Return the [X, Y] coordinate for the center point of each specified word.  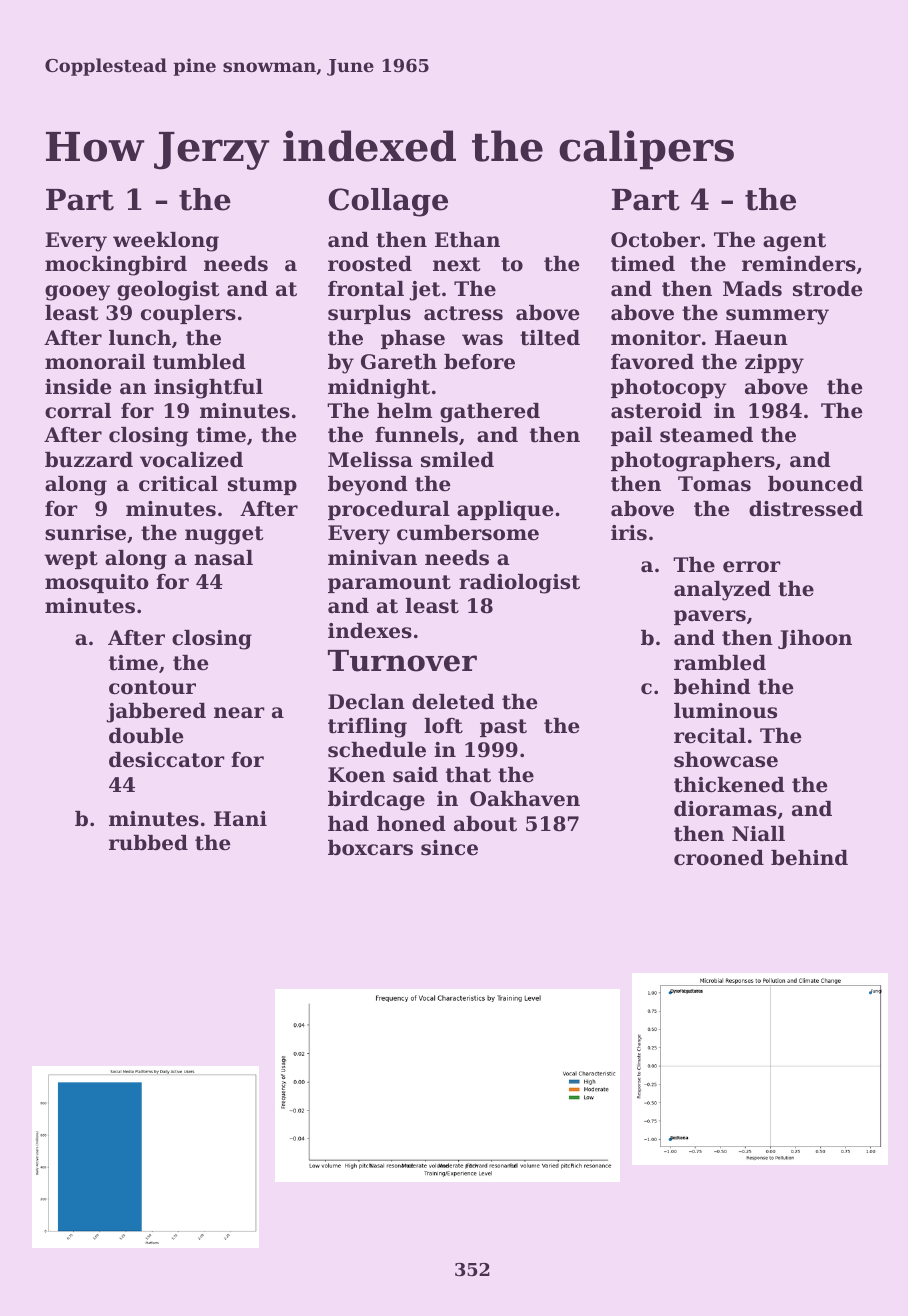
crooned [719, 858]
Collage [388, 202]
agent [794, 242]
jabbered [156, 713]
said [415, 775]
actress [463, 313]
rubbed [148, 843]
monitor [656, 338]
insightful [208, 389]
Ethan [467, 240]
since [449, 848]
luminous [725, 711]
